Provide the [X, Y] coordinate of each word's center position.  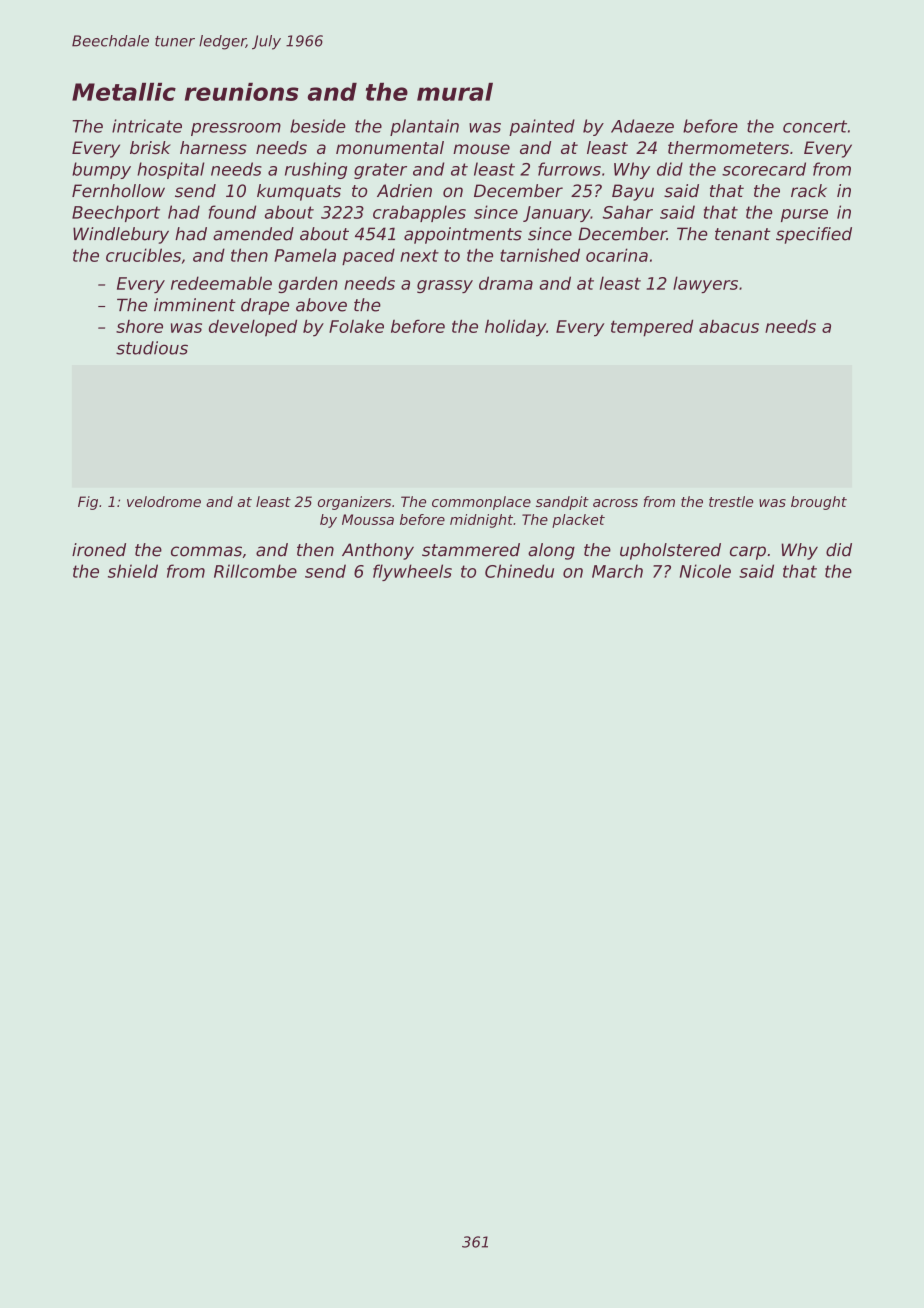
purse [804, 215]
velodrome [164, 501]
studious [152, 348]
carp [748, 553]
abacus [729, 326]
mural [455, 92]
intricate [147, 126]
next [419, 255]
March [617, 571]
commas [206, 551]
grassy [445, 286]
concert [815, 126]
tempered [652, 328]
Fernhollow [118, 191]
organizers [354, 503]
